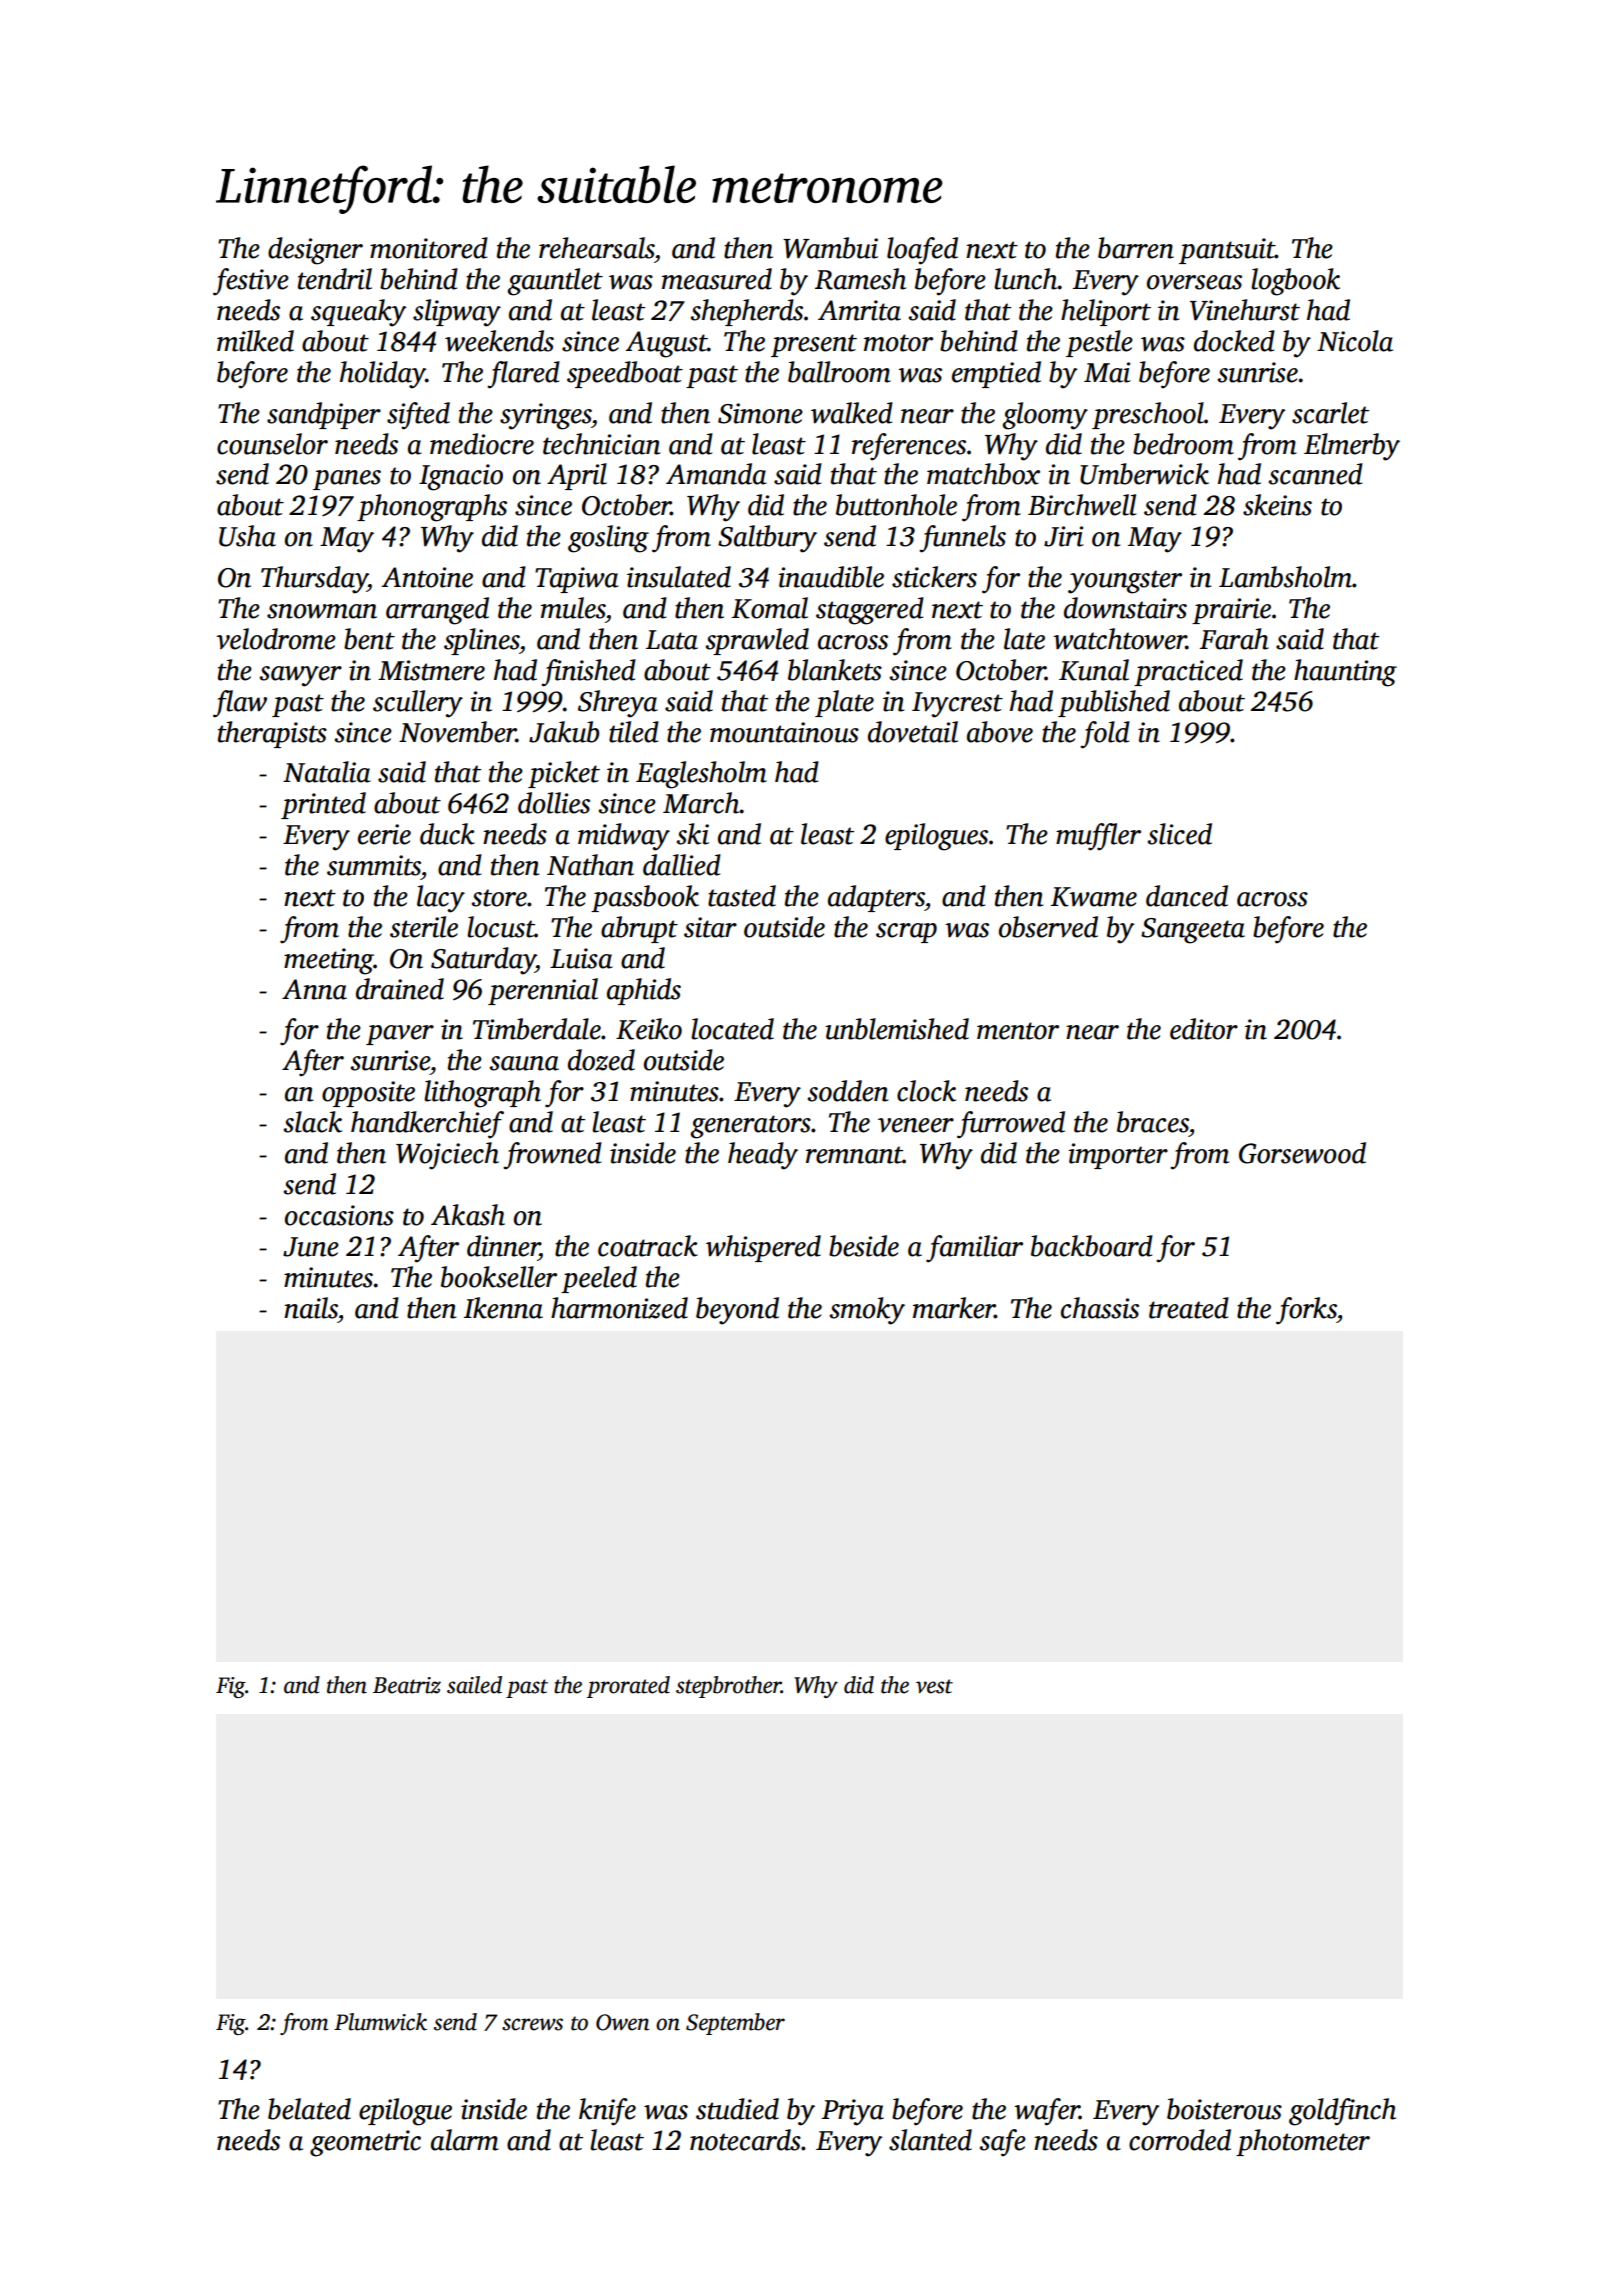  I want to click on goldfinch, so click(1342, 2112).
